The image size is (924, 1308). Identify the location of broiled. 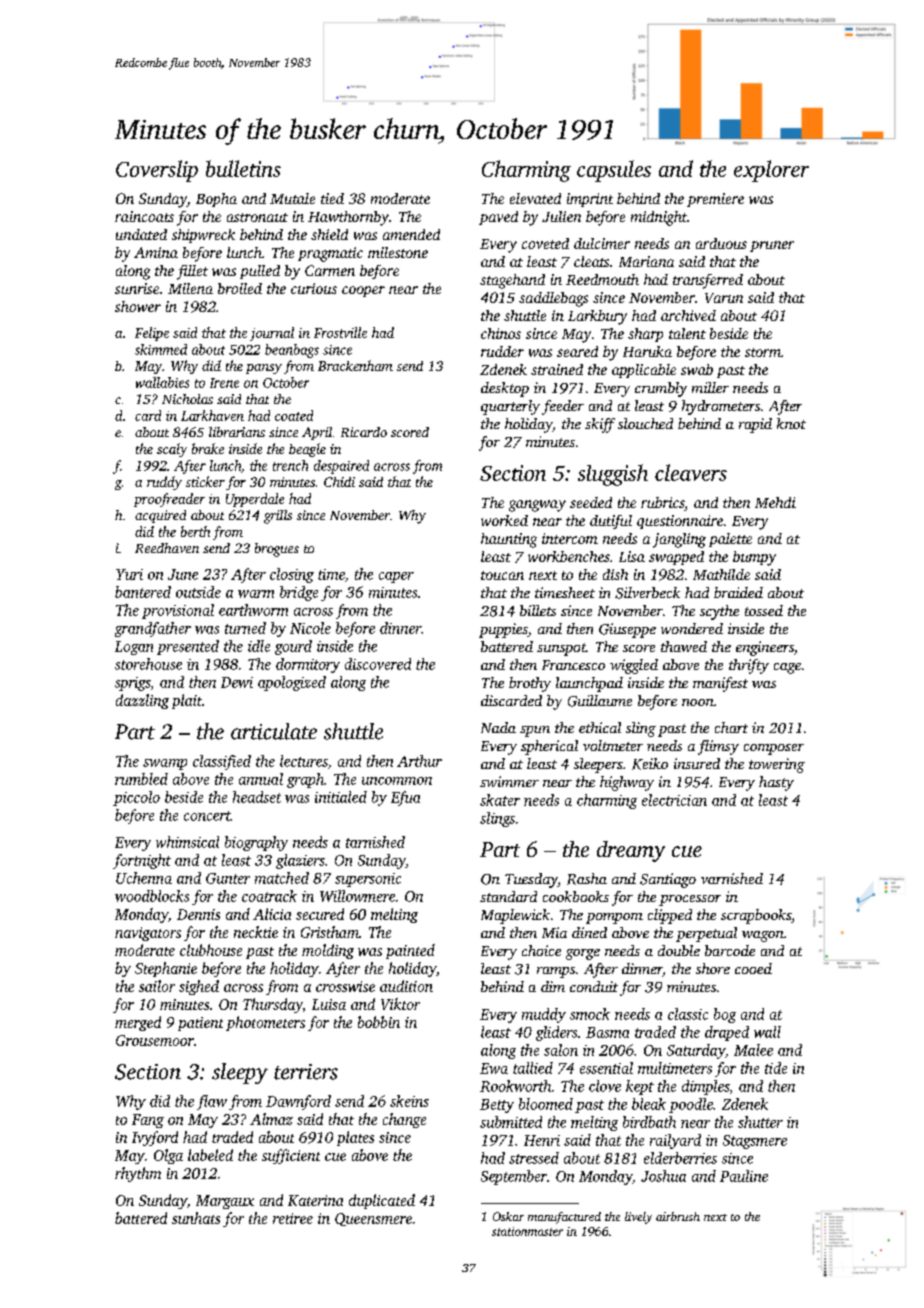
(240, 288).
